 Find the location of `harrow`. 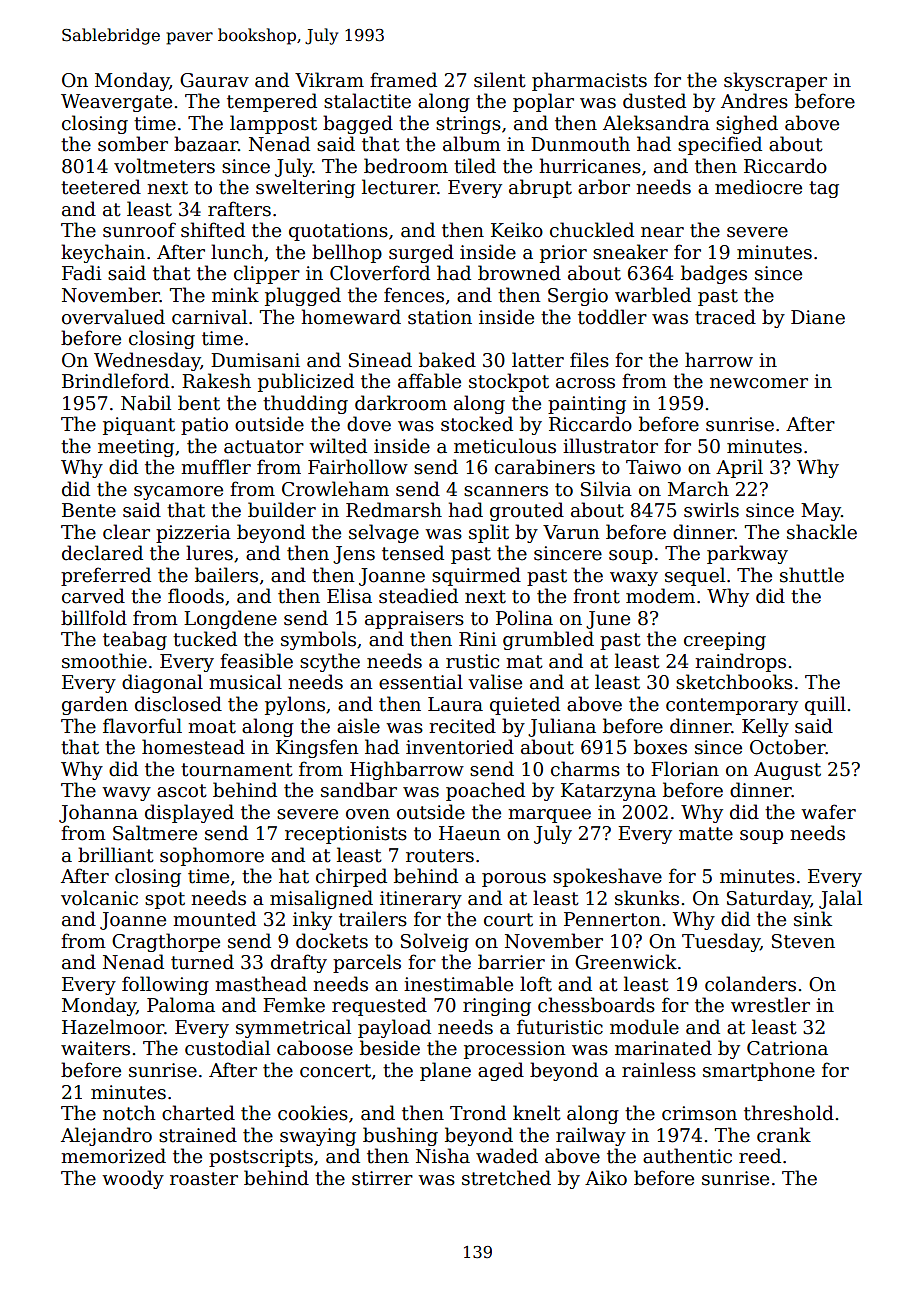

harrow is located at coordinates (719, 360).
